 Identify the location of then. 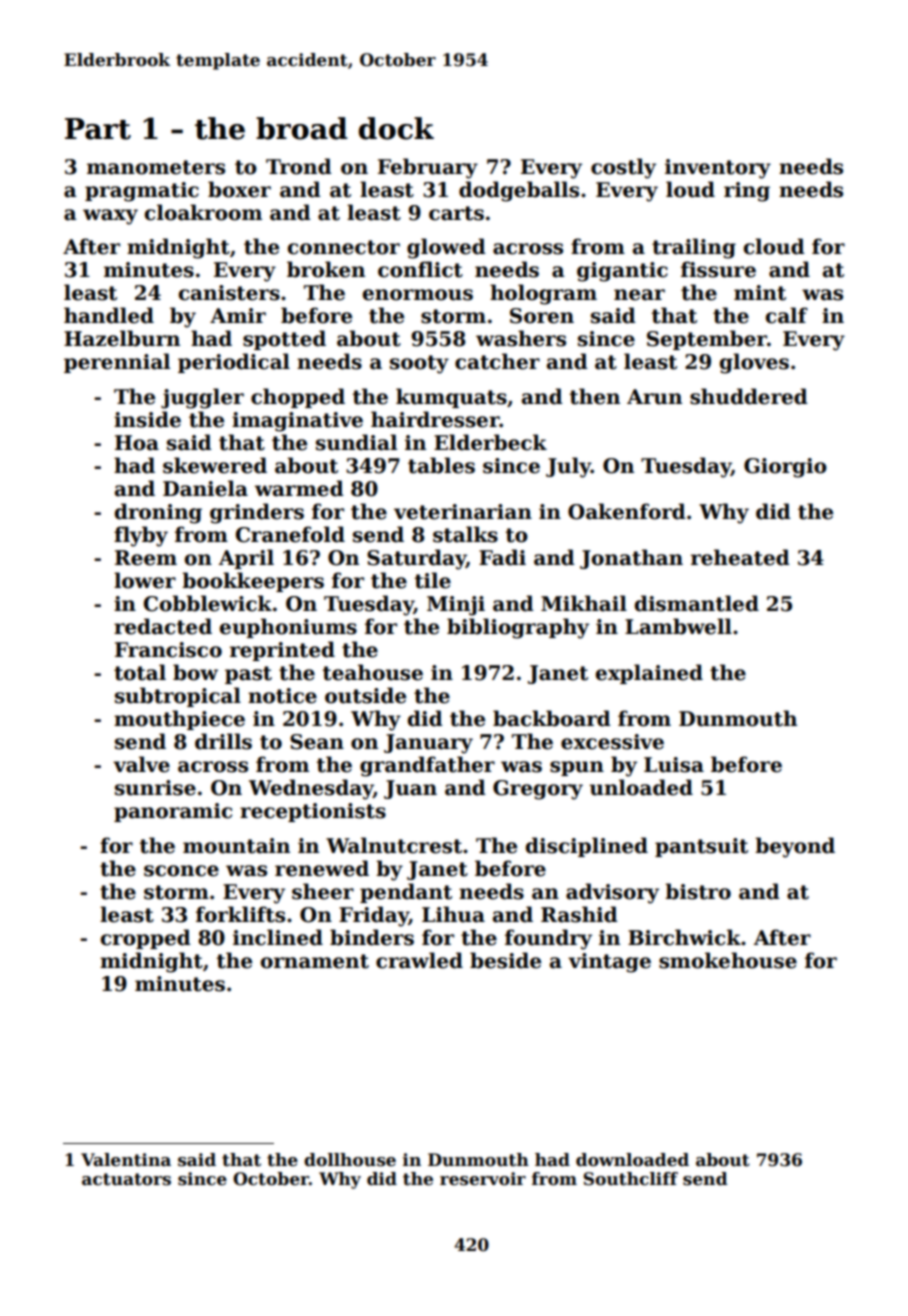
(595, 396).
